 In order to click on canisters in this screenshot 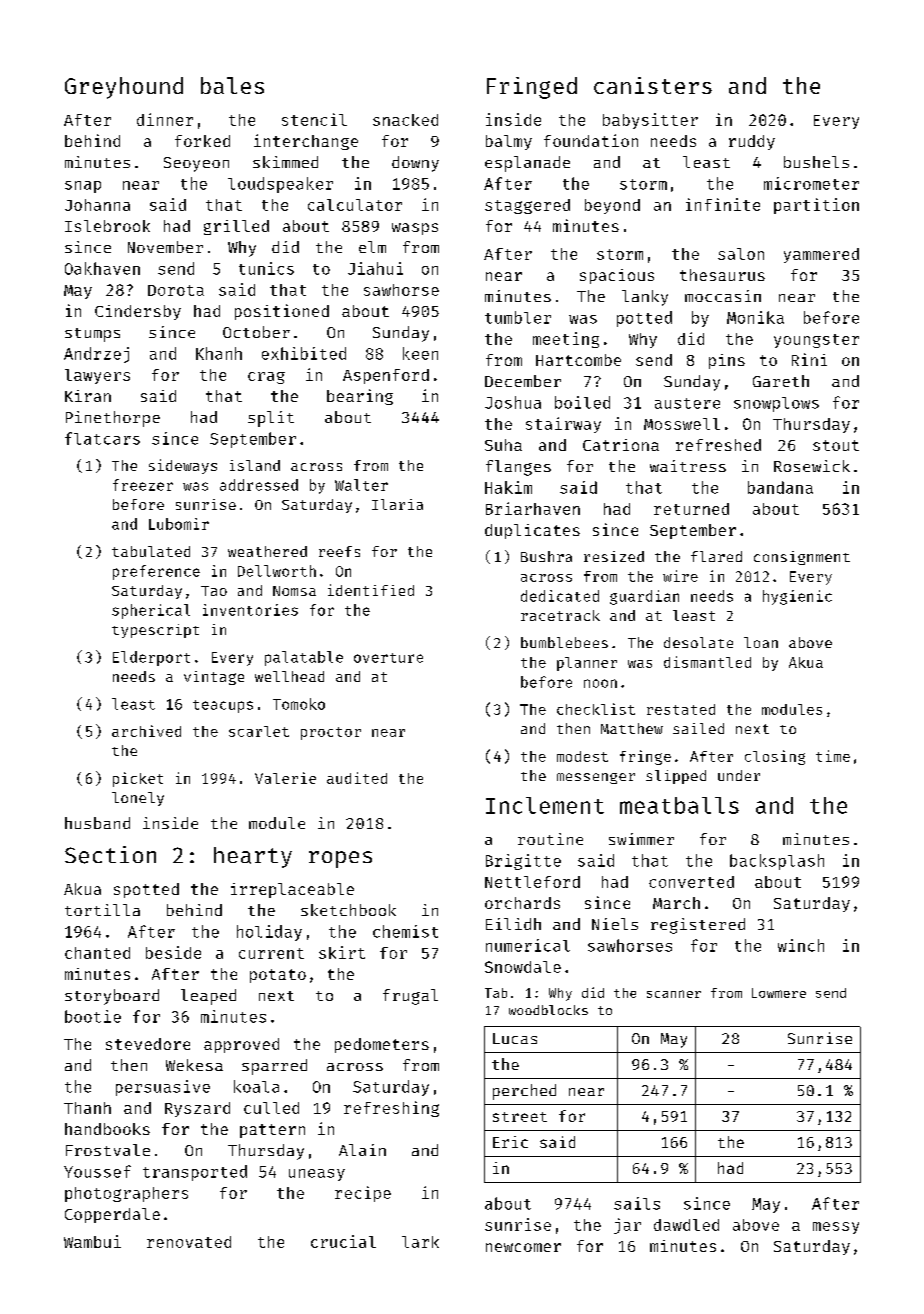, I will do `click(653, 85)`.
